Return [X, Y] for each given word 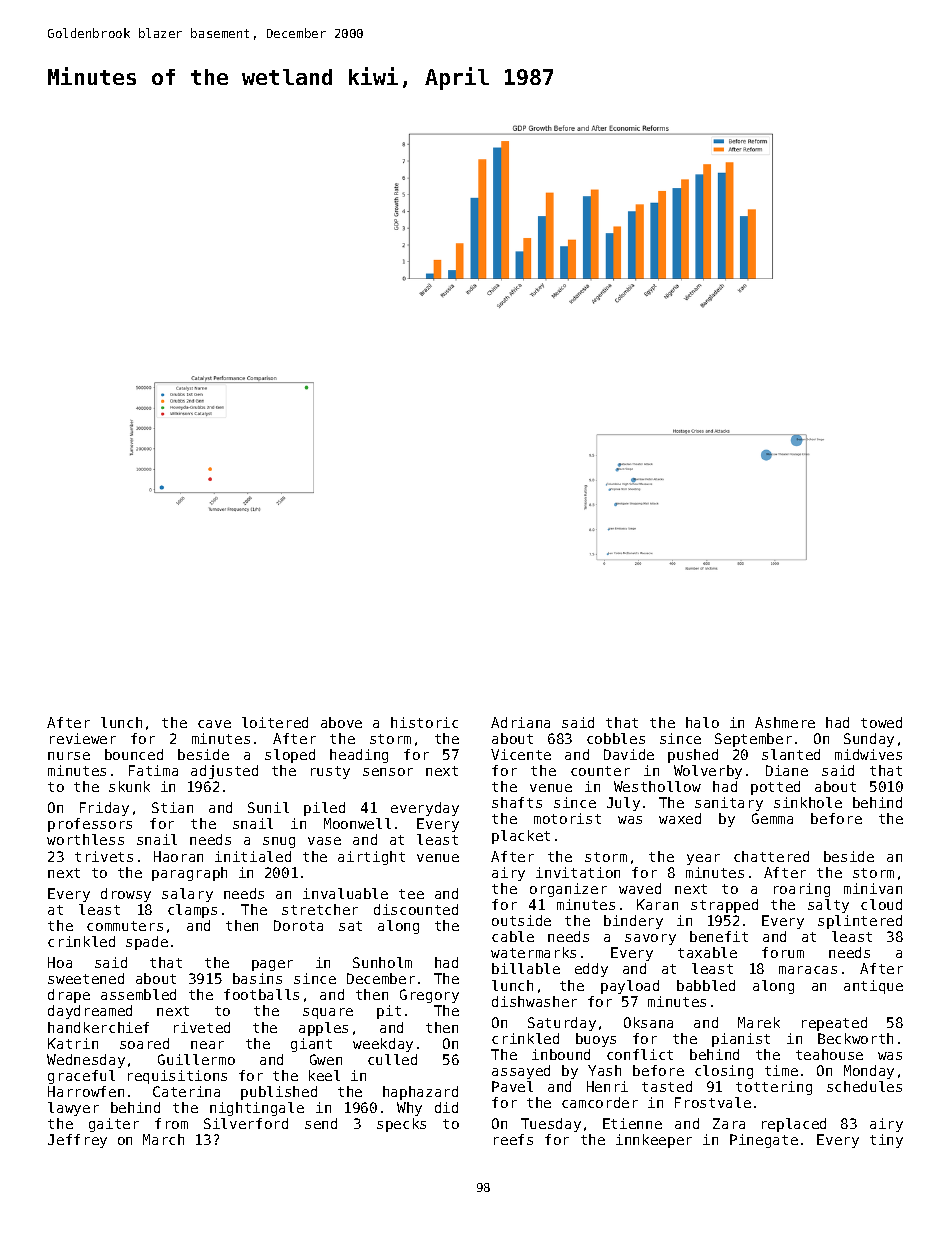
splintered [860, 922]
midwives [868, 754]
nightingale [257, 1109]
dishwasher [534, 1001]
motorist [567, 818]
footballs [261, 994]
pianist [741, 1040]
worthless [85, 839]
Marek [759, 1022]
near [207, 1045]
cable [513, 936]
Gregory [429, 996]
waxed [680, 818]
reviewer [83, 738]
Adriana [520, 722]
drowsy [126, 895]
